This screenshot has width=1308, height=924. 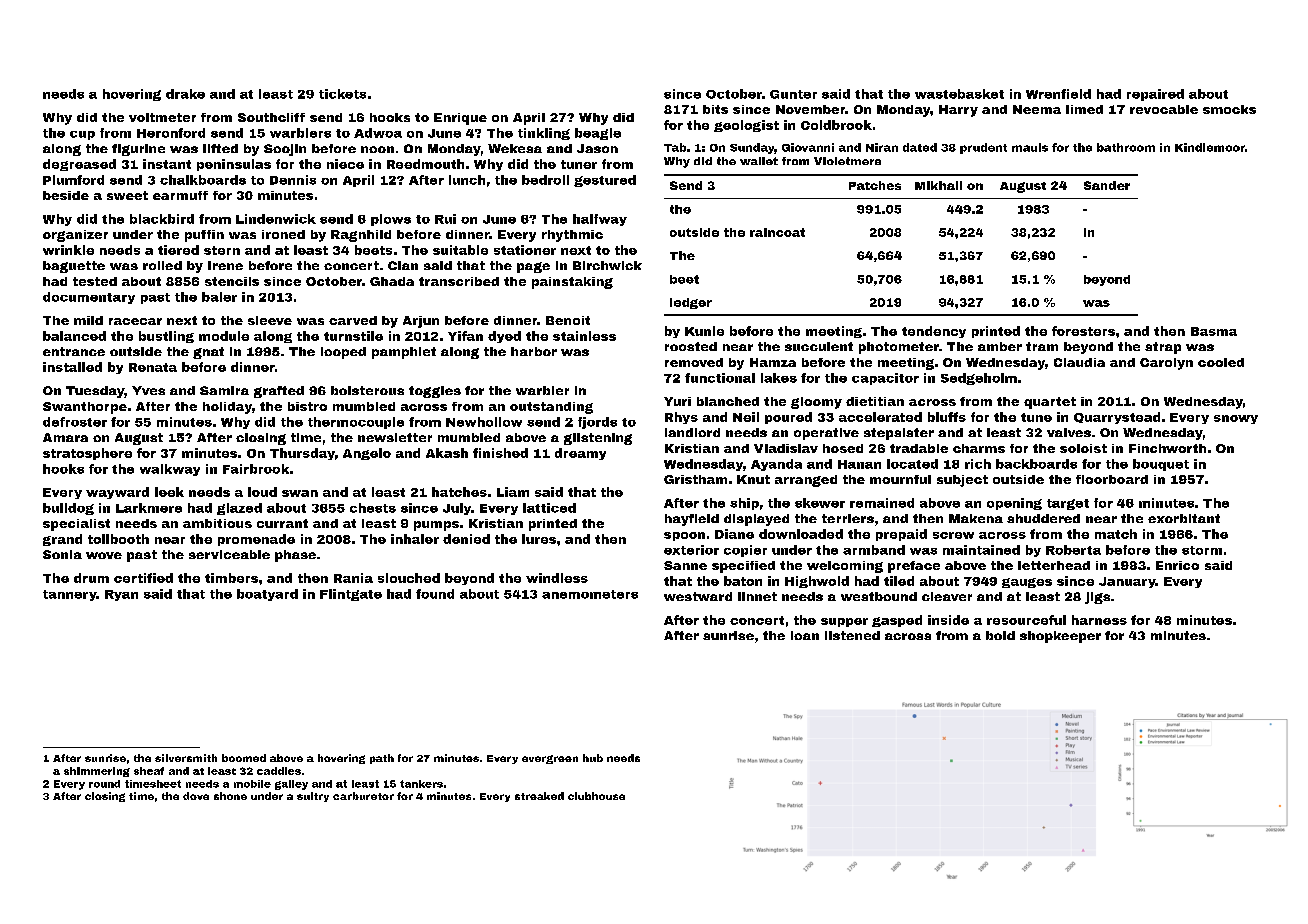 What do you see at coordinates (185, 94) in the screenshot?
I see `drake` at bounding box center [185, 94].
